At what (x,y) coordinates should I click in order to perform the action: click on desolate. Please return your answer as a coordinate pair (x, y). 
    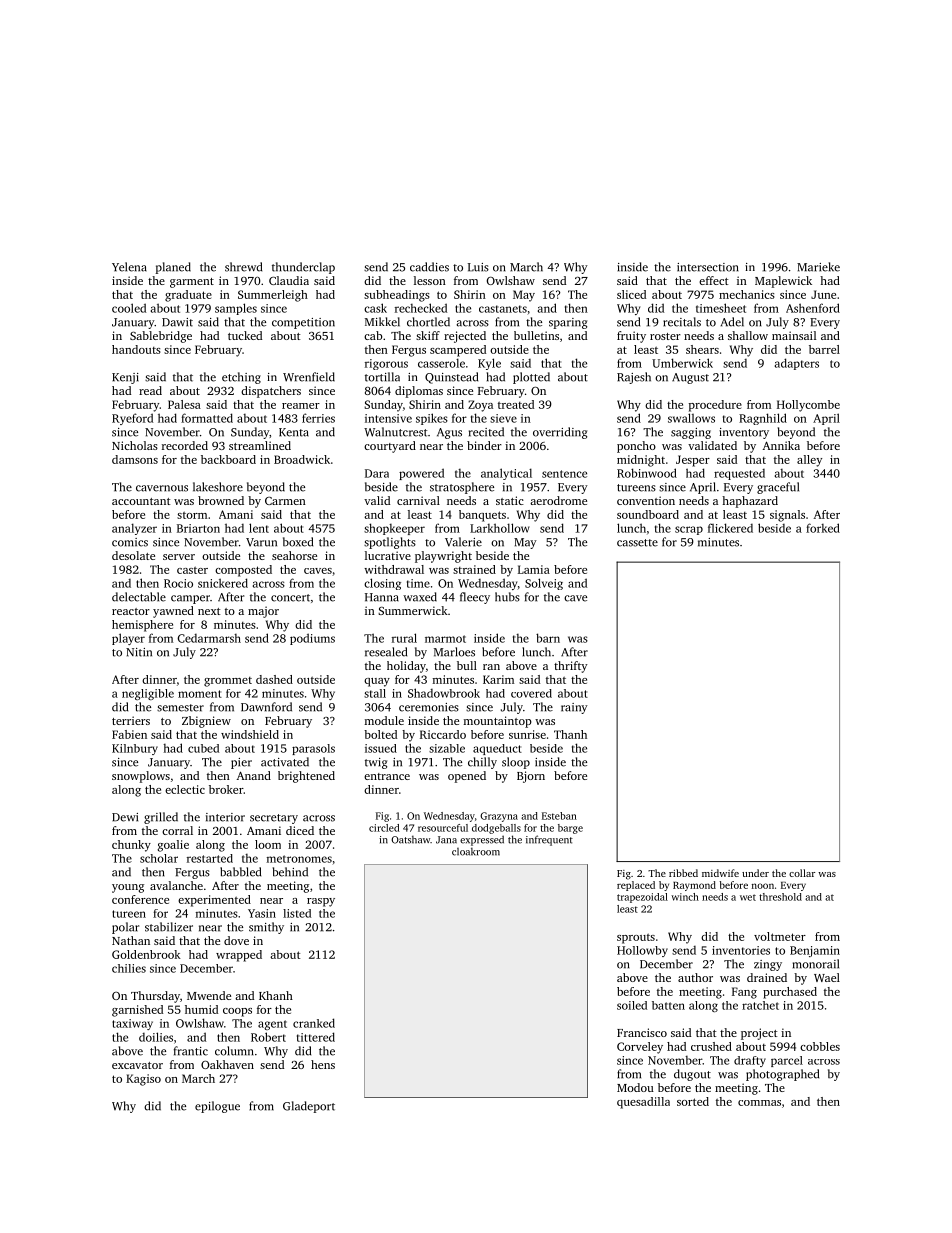
    Looking at the image, I should click on (133, 555).
